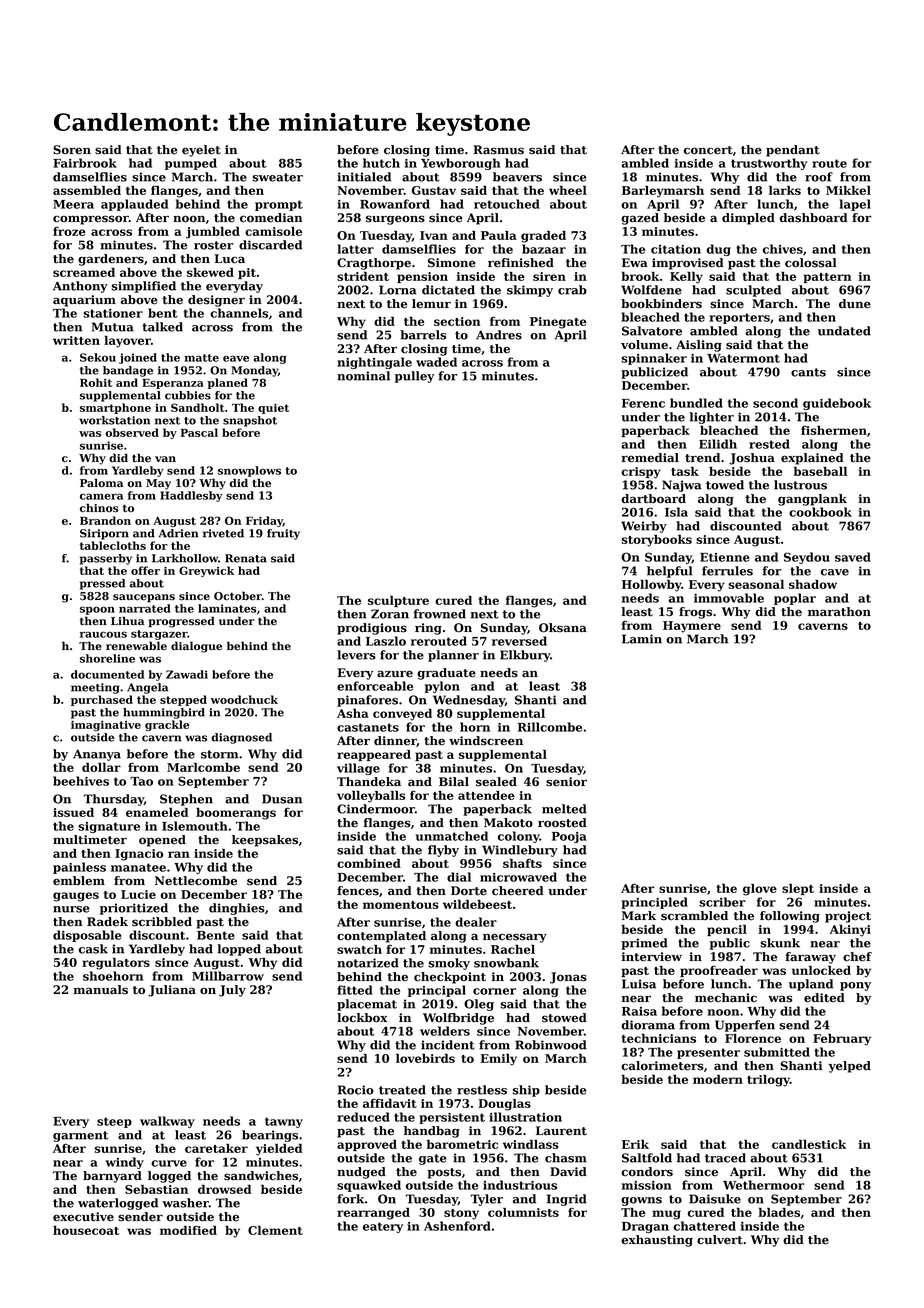 This screenshot has height=1308, width=924. I want to click on refinished, so click(521, 263).
